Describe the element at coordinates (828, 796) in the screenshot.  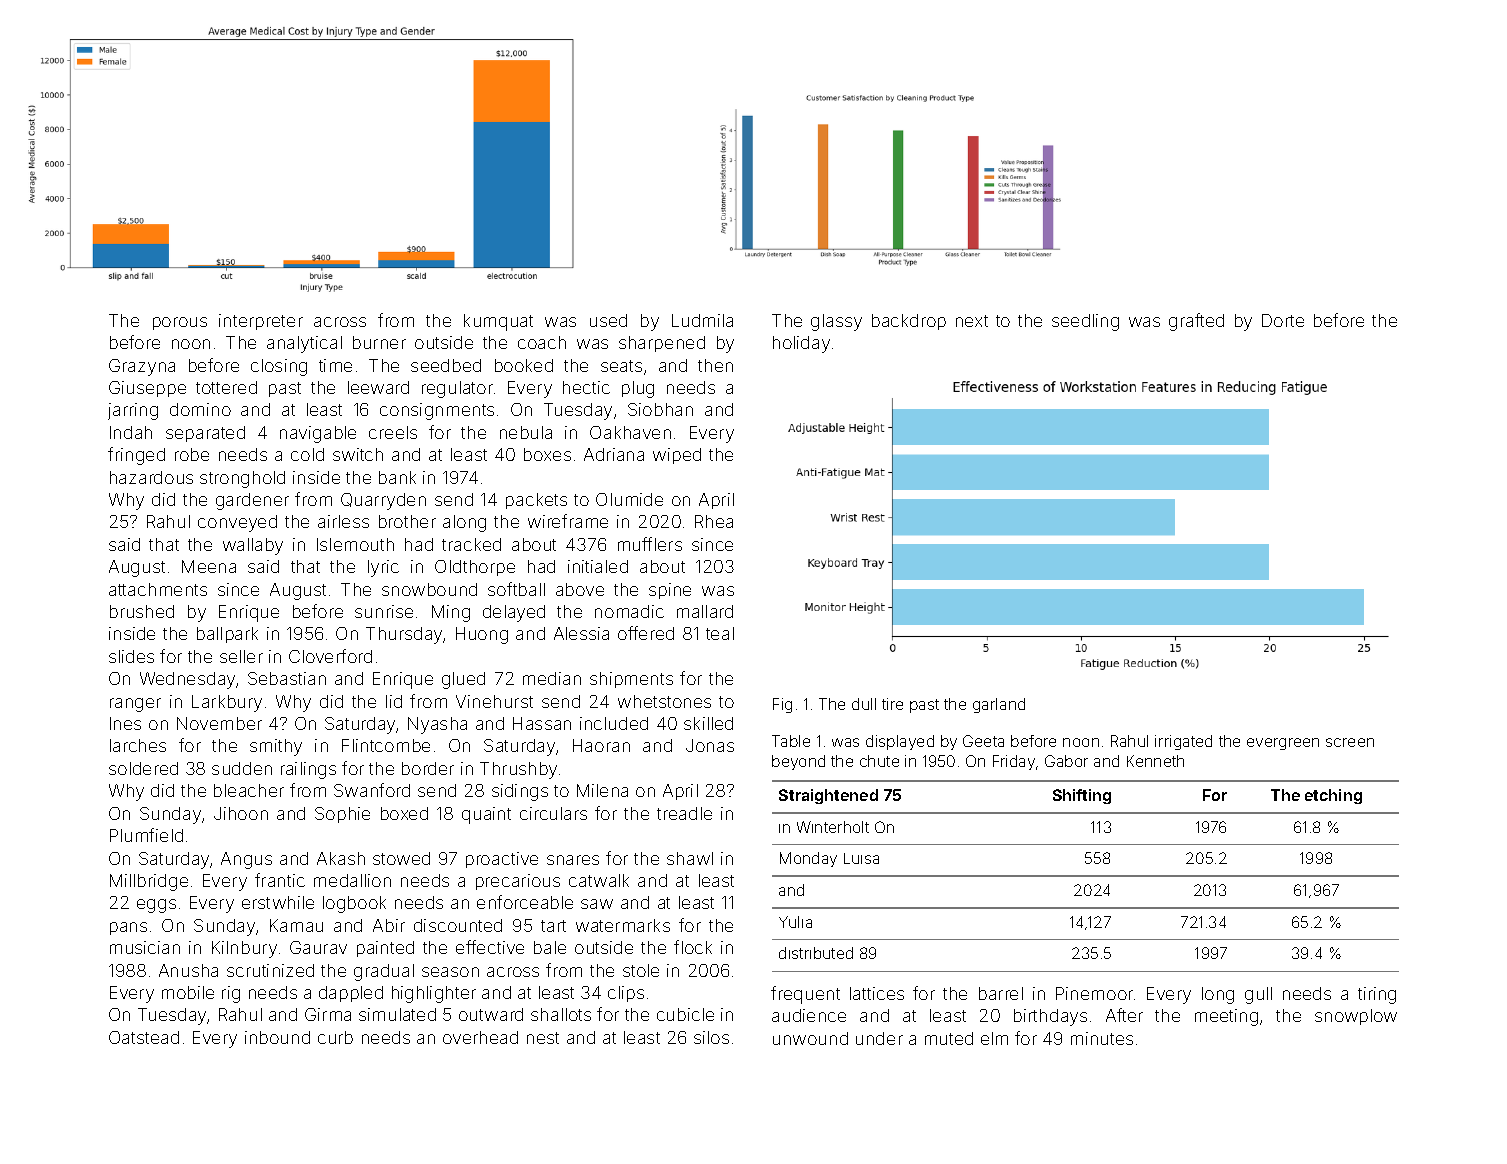
I see `Straightened` at that location.
